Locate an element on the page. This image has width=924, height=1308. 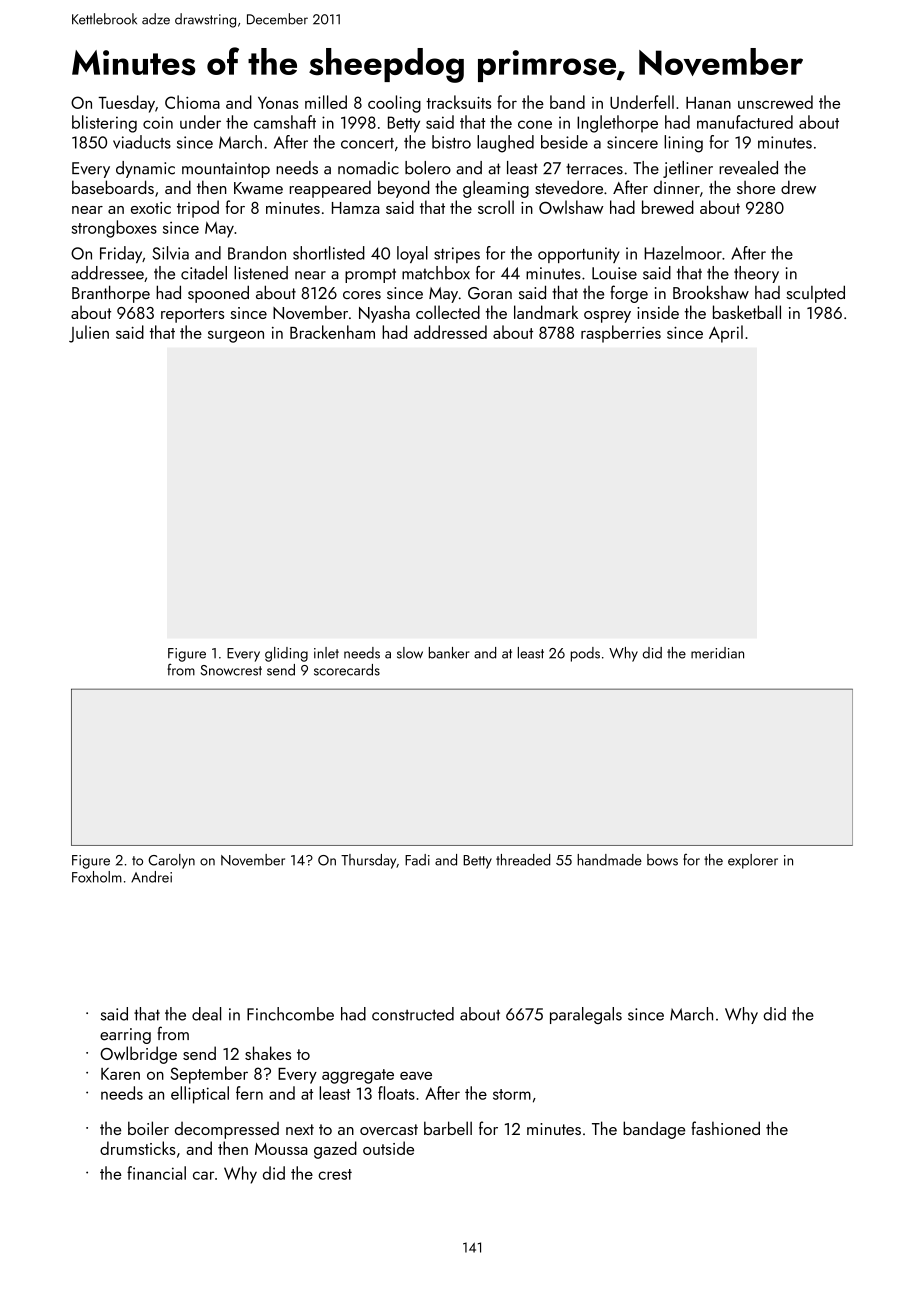
baseboards is located at coordinates (113, 187).
